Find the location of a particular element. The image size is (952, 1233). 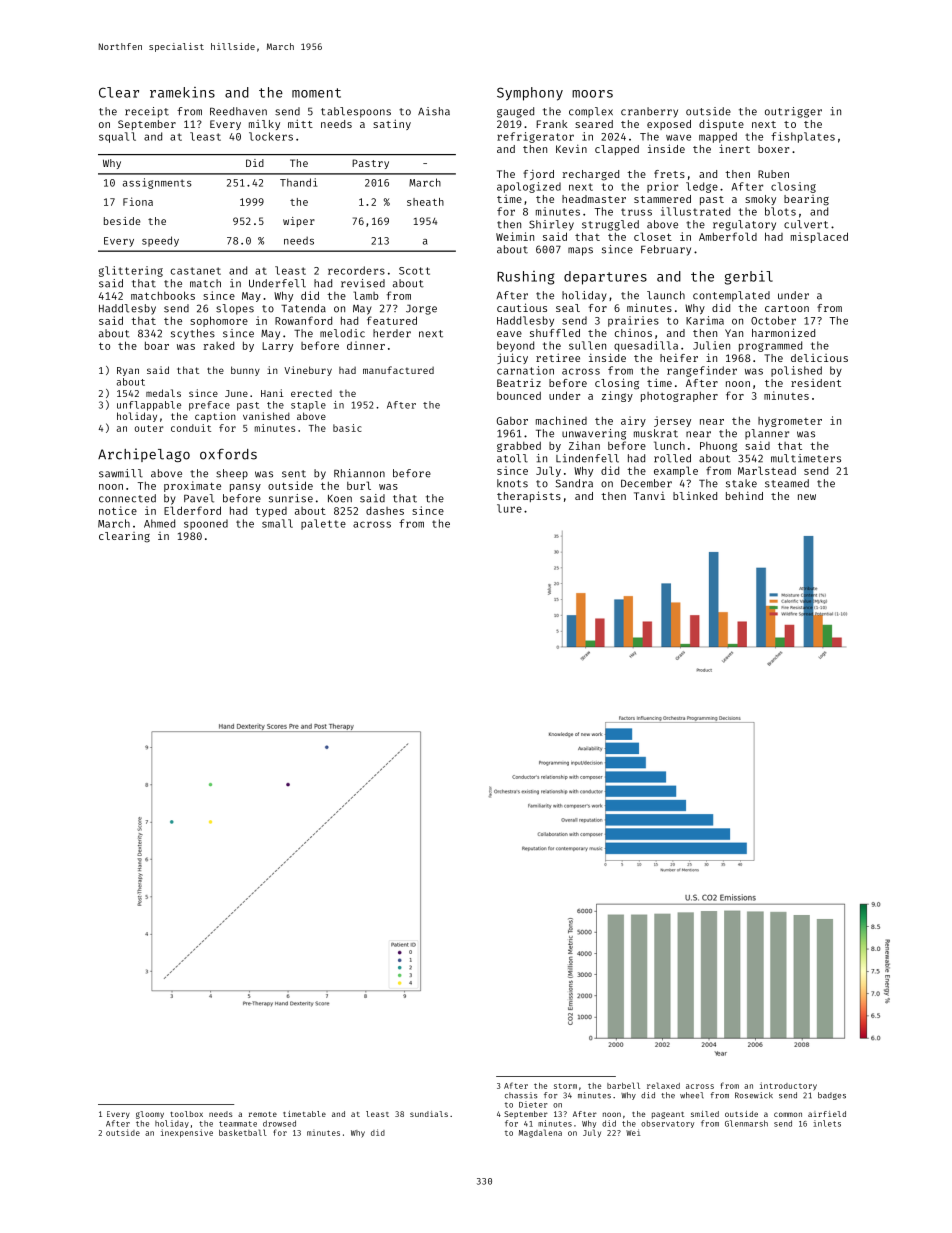

Ahmed is located at coordinates (159, 523).
